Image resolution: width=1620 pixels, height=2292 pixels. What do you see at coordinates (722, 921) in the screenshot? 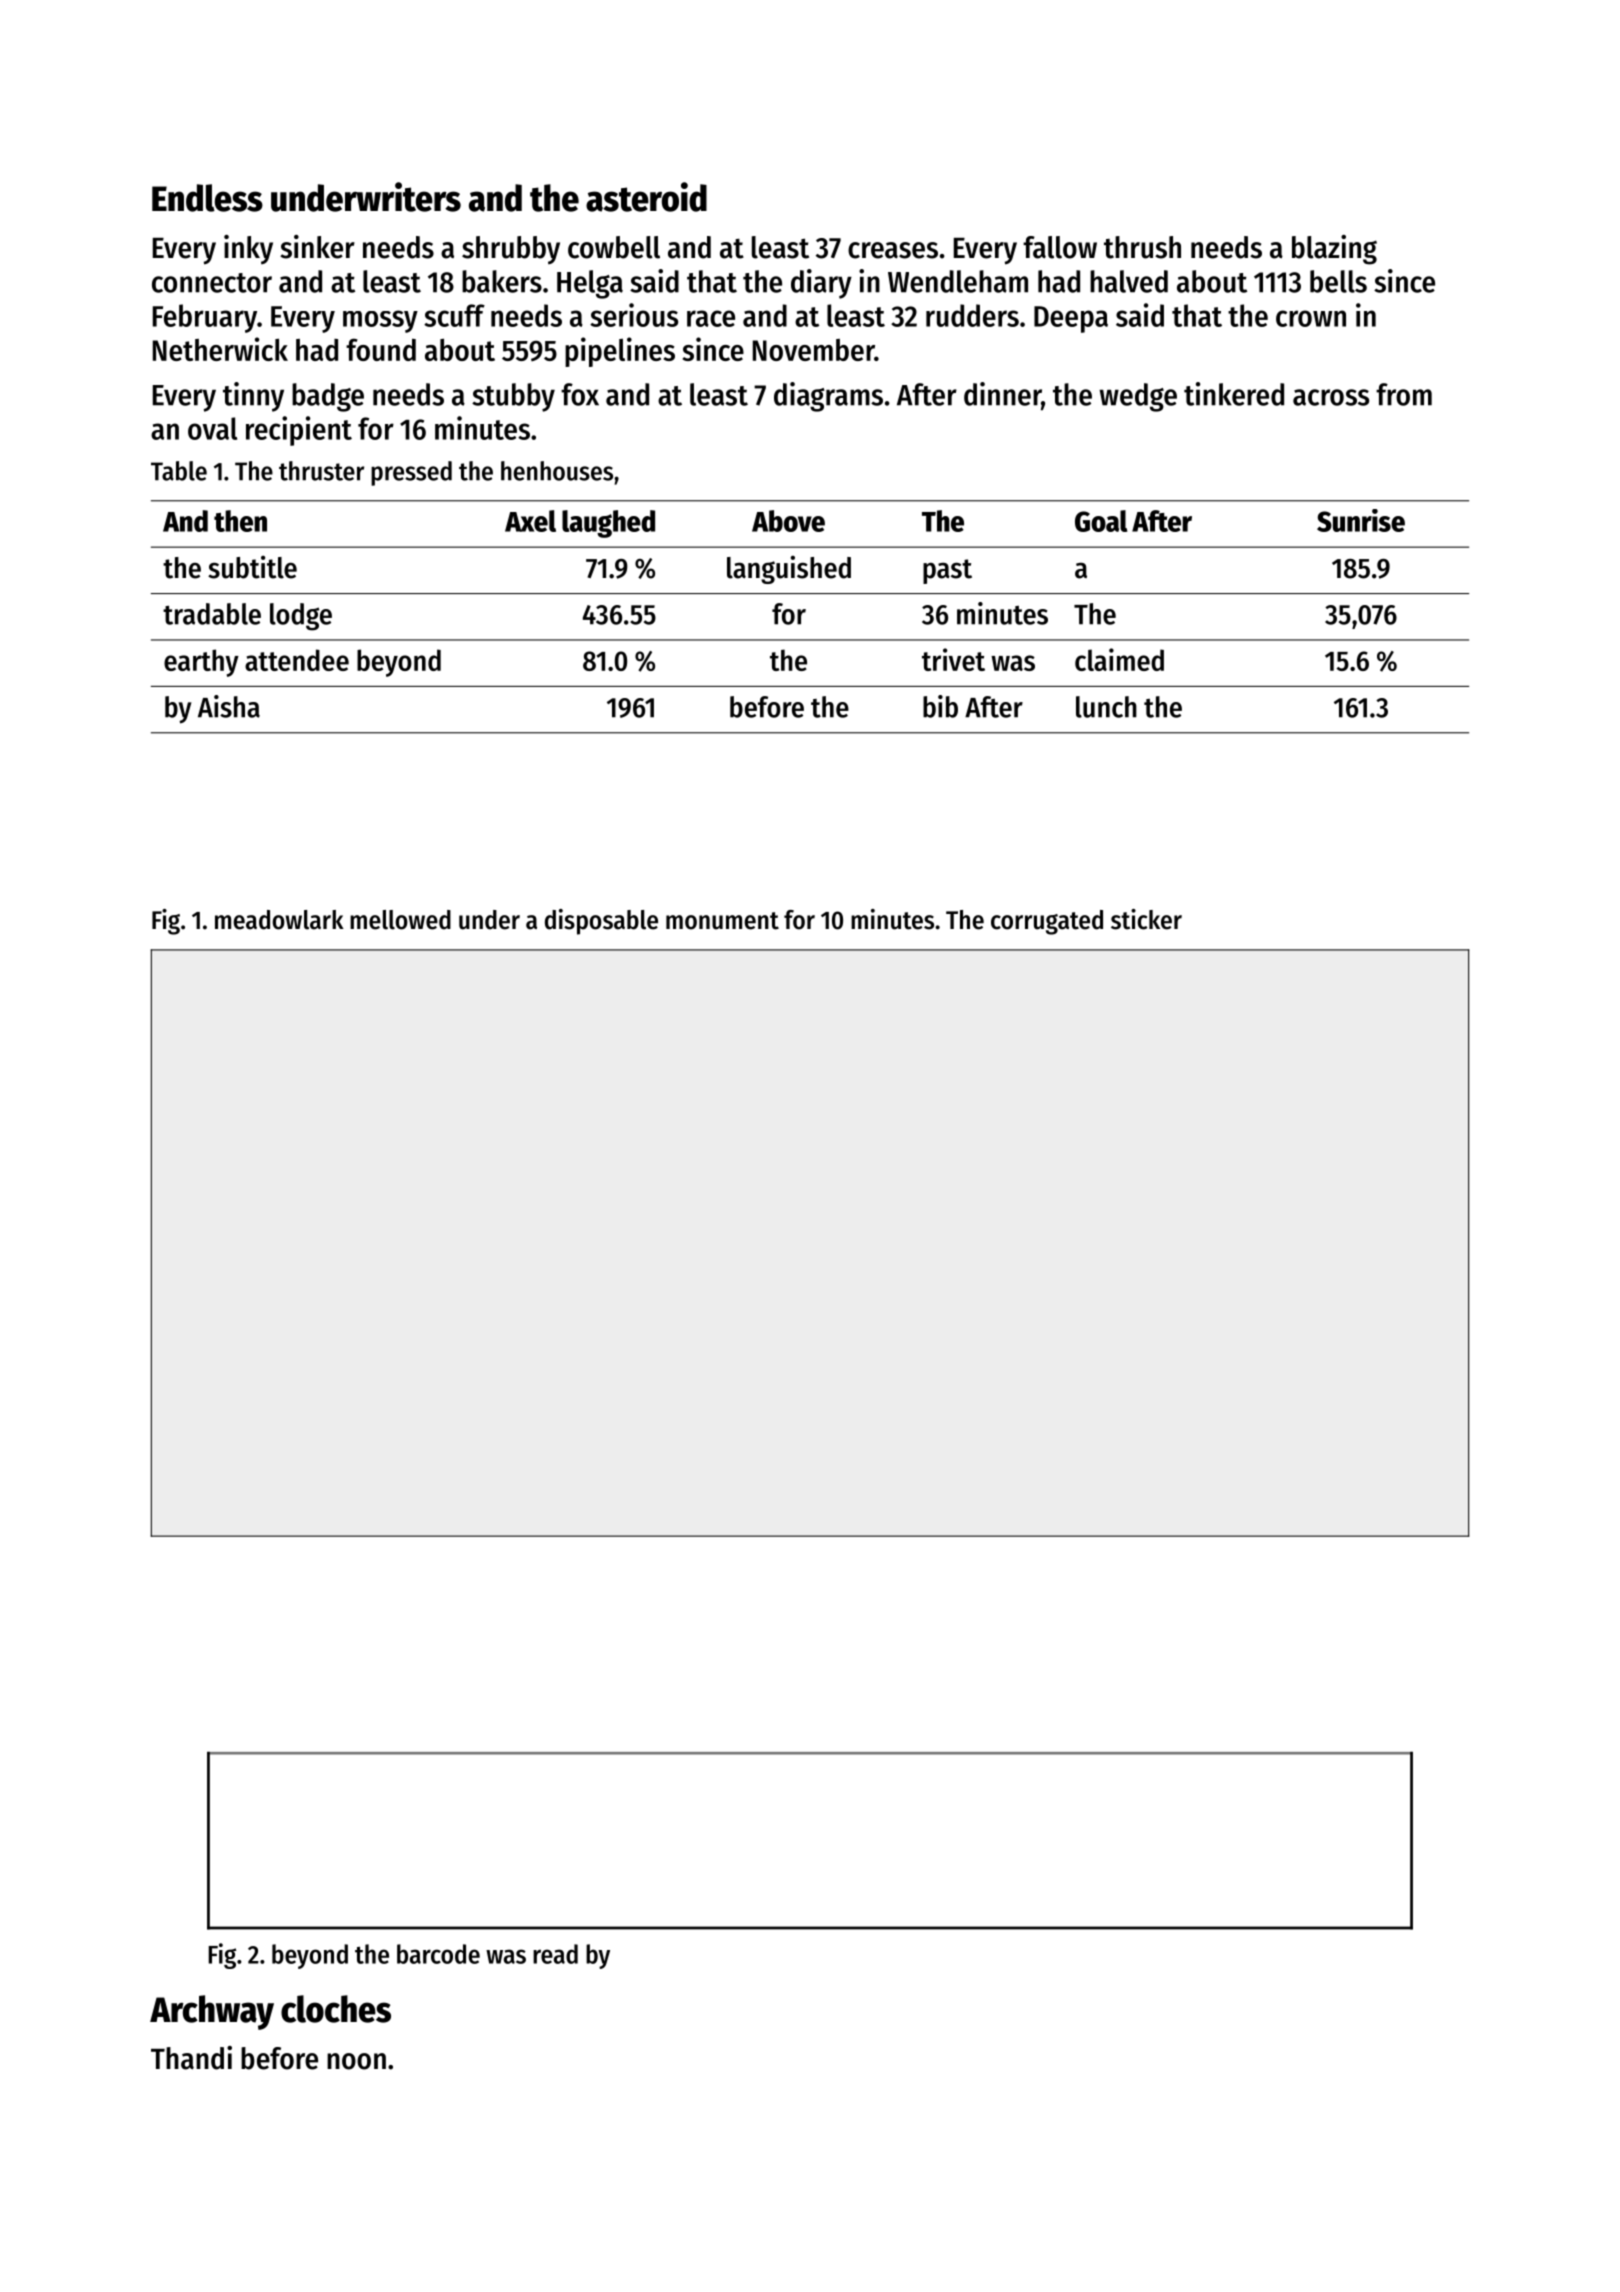
I see `monument` at bounding box center [722, 921].
